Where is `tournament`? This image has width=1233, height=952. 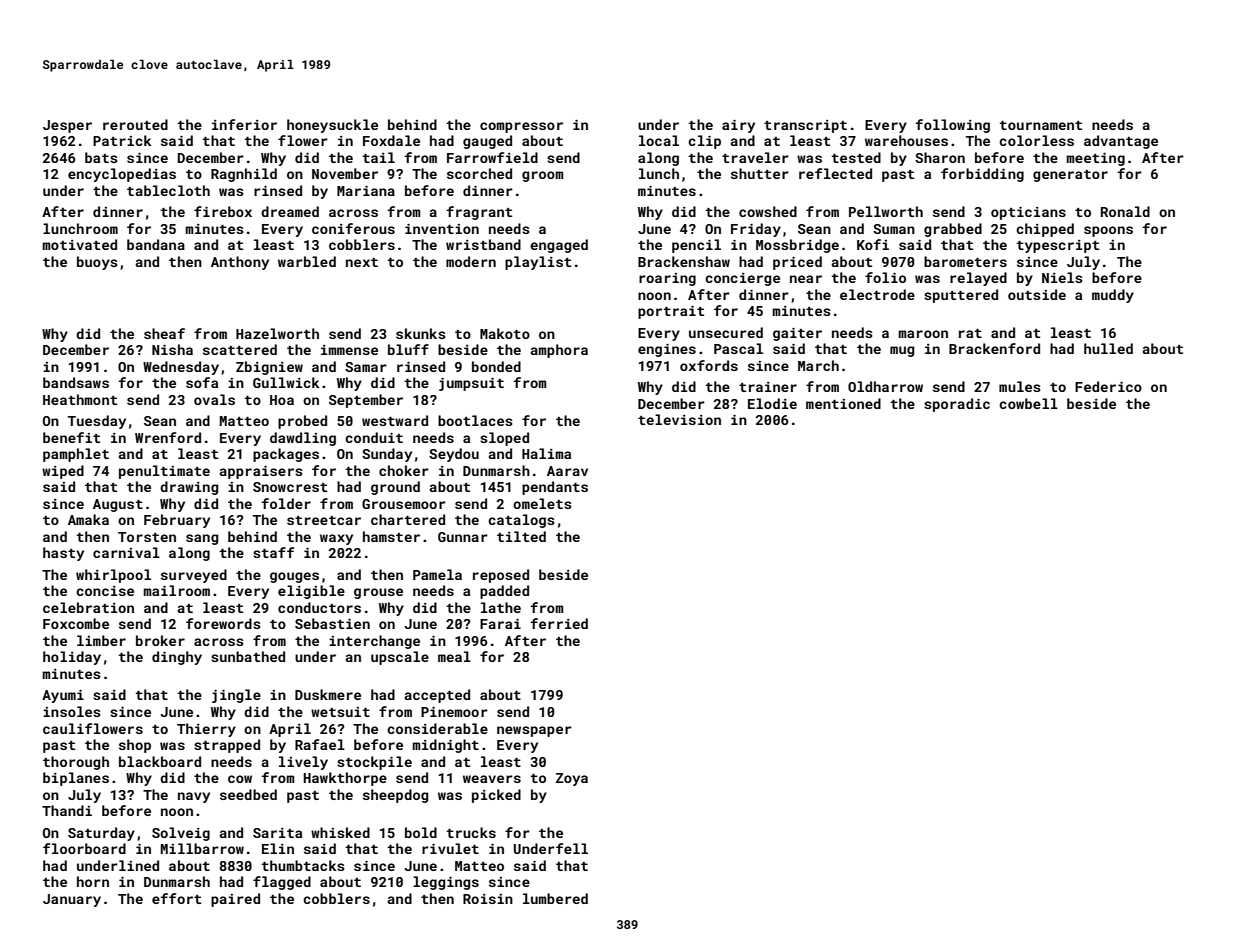
tournament is located at coordinates (1041, 125).
